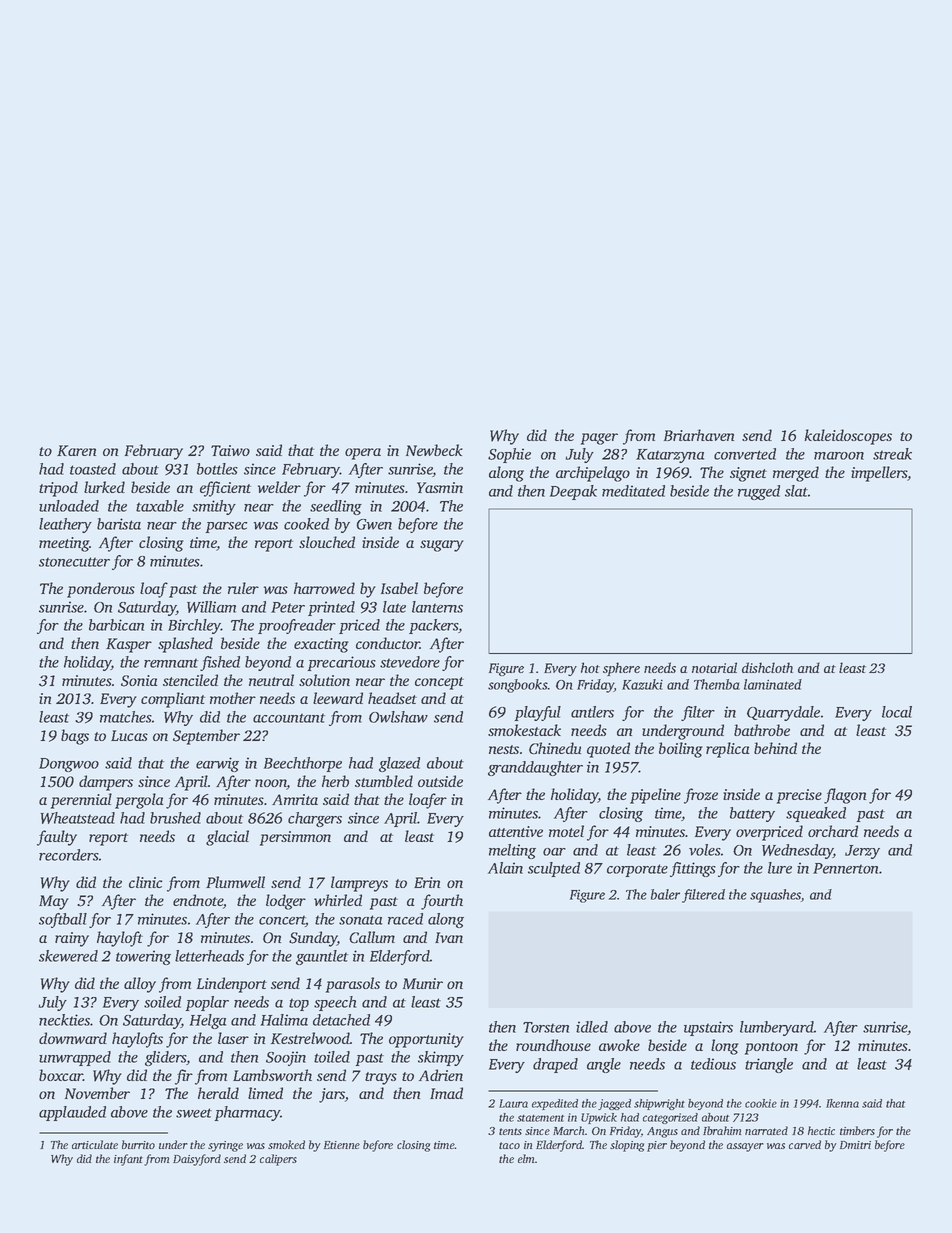 Image resolution: width=952 pixels, height=1233 pixels. What do you see at coordinates (230, 450) in the screenshot?
I see `Taiwo` at bounding box center [230, 450].
